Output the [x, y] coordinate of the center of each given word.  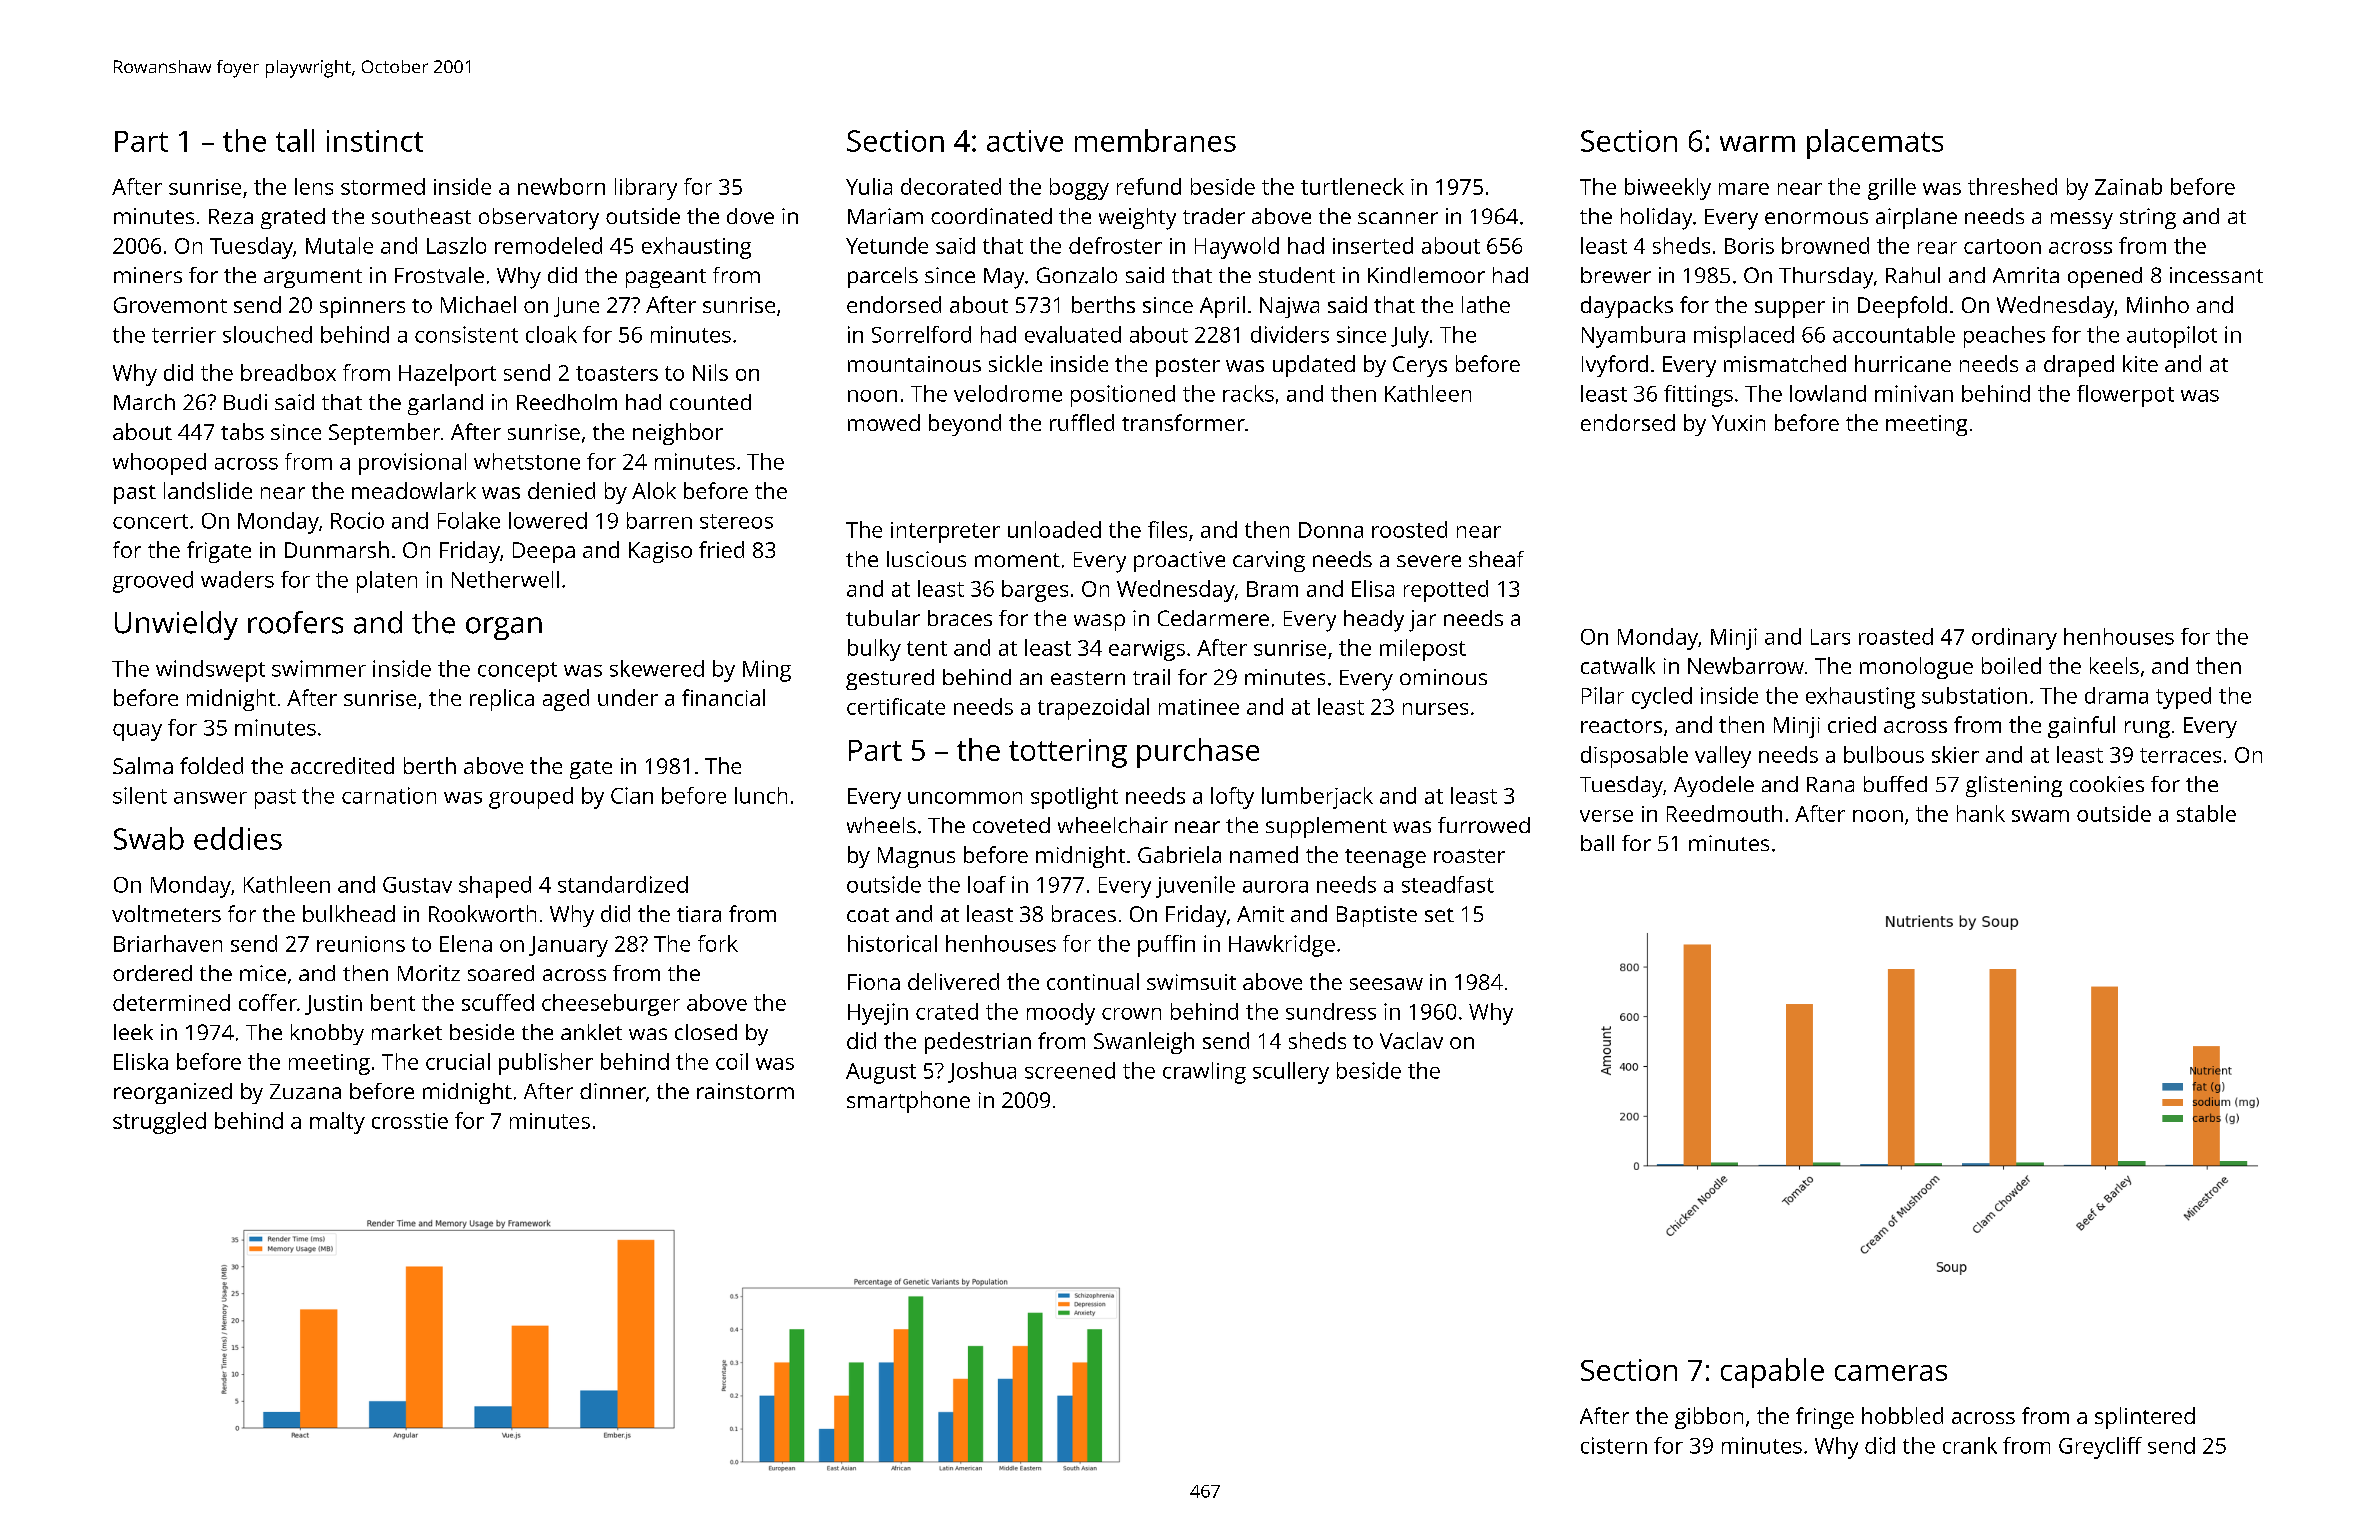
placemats [1875, 144]
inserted [1373, 245]
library [646, 189]
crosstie [410, 1121]
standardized [623, 884]
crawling [1204, 1073]
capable [1772, 1373]
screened [1070, 1070]
